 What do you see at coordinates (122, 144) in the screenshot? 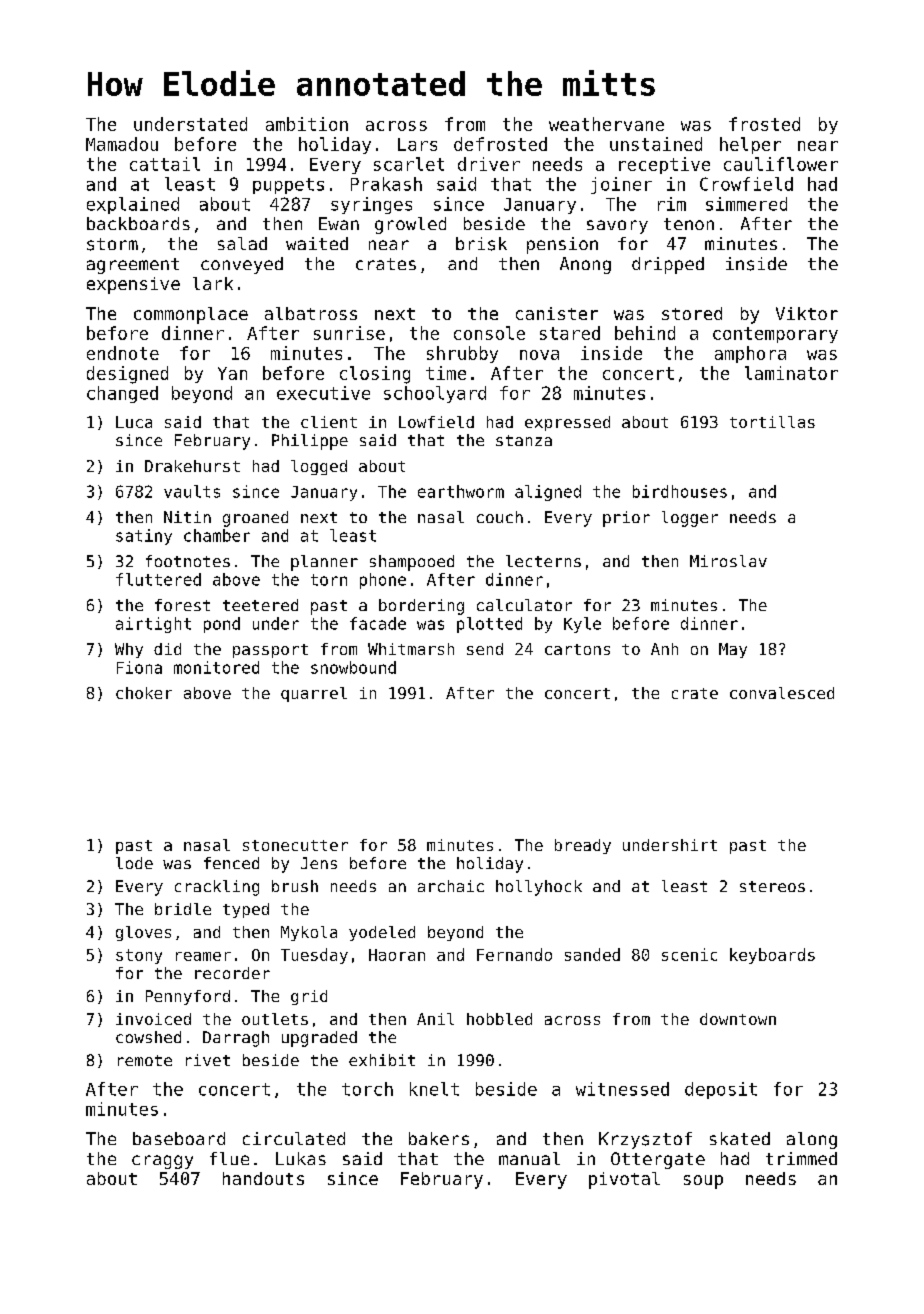
I see `Mamadou` at bounding box center [122, 144].
